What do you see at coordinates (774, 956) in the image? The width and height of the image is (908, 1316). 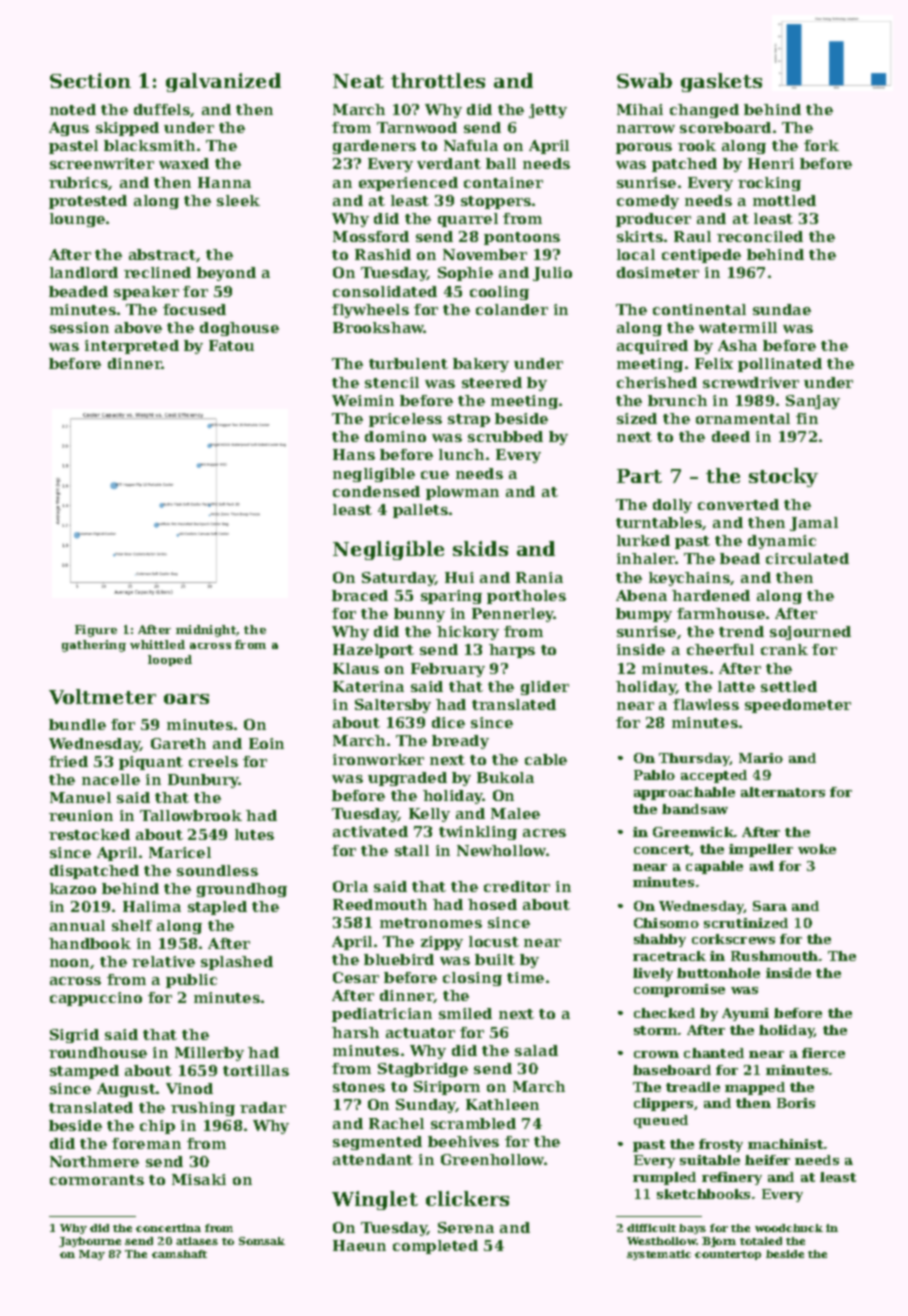 I see `Rushmouth` at bounding box center [774, 956].
